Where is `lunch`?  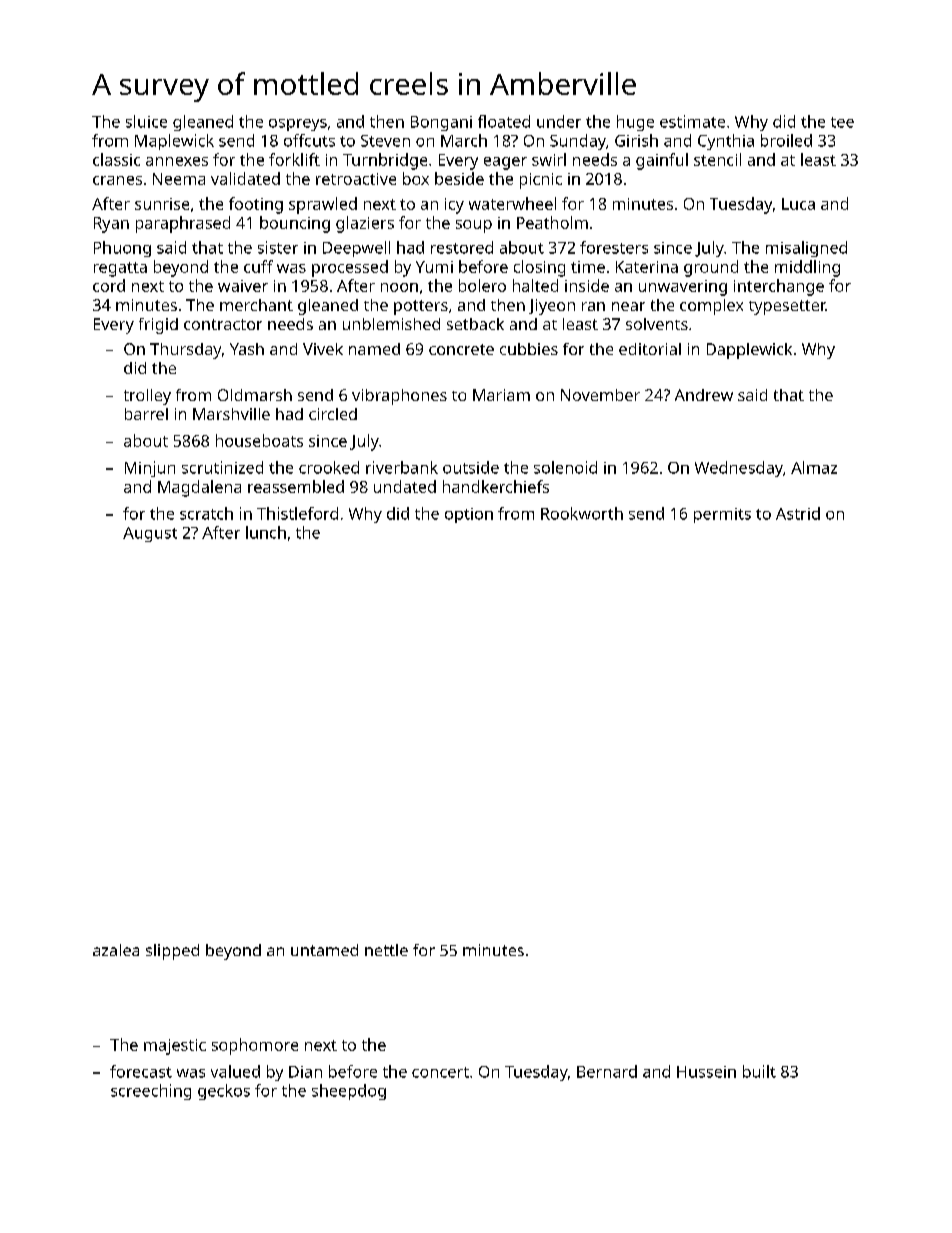 lunch is located at coordinates (266, 532).
